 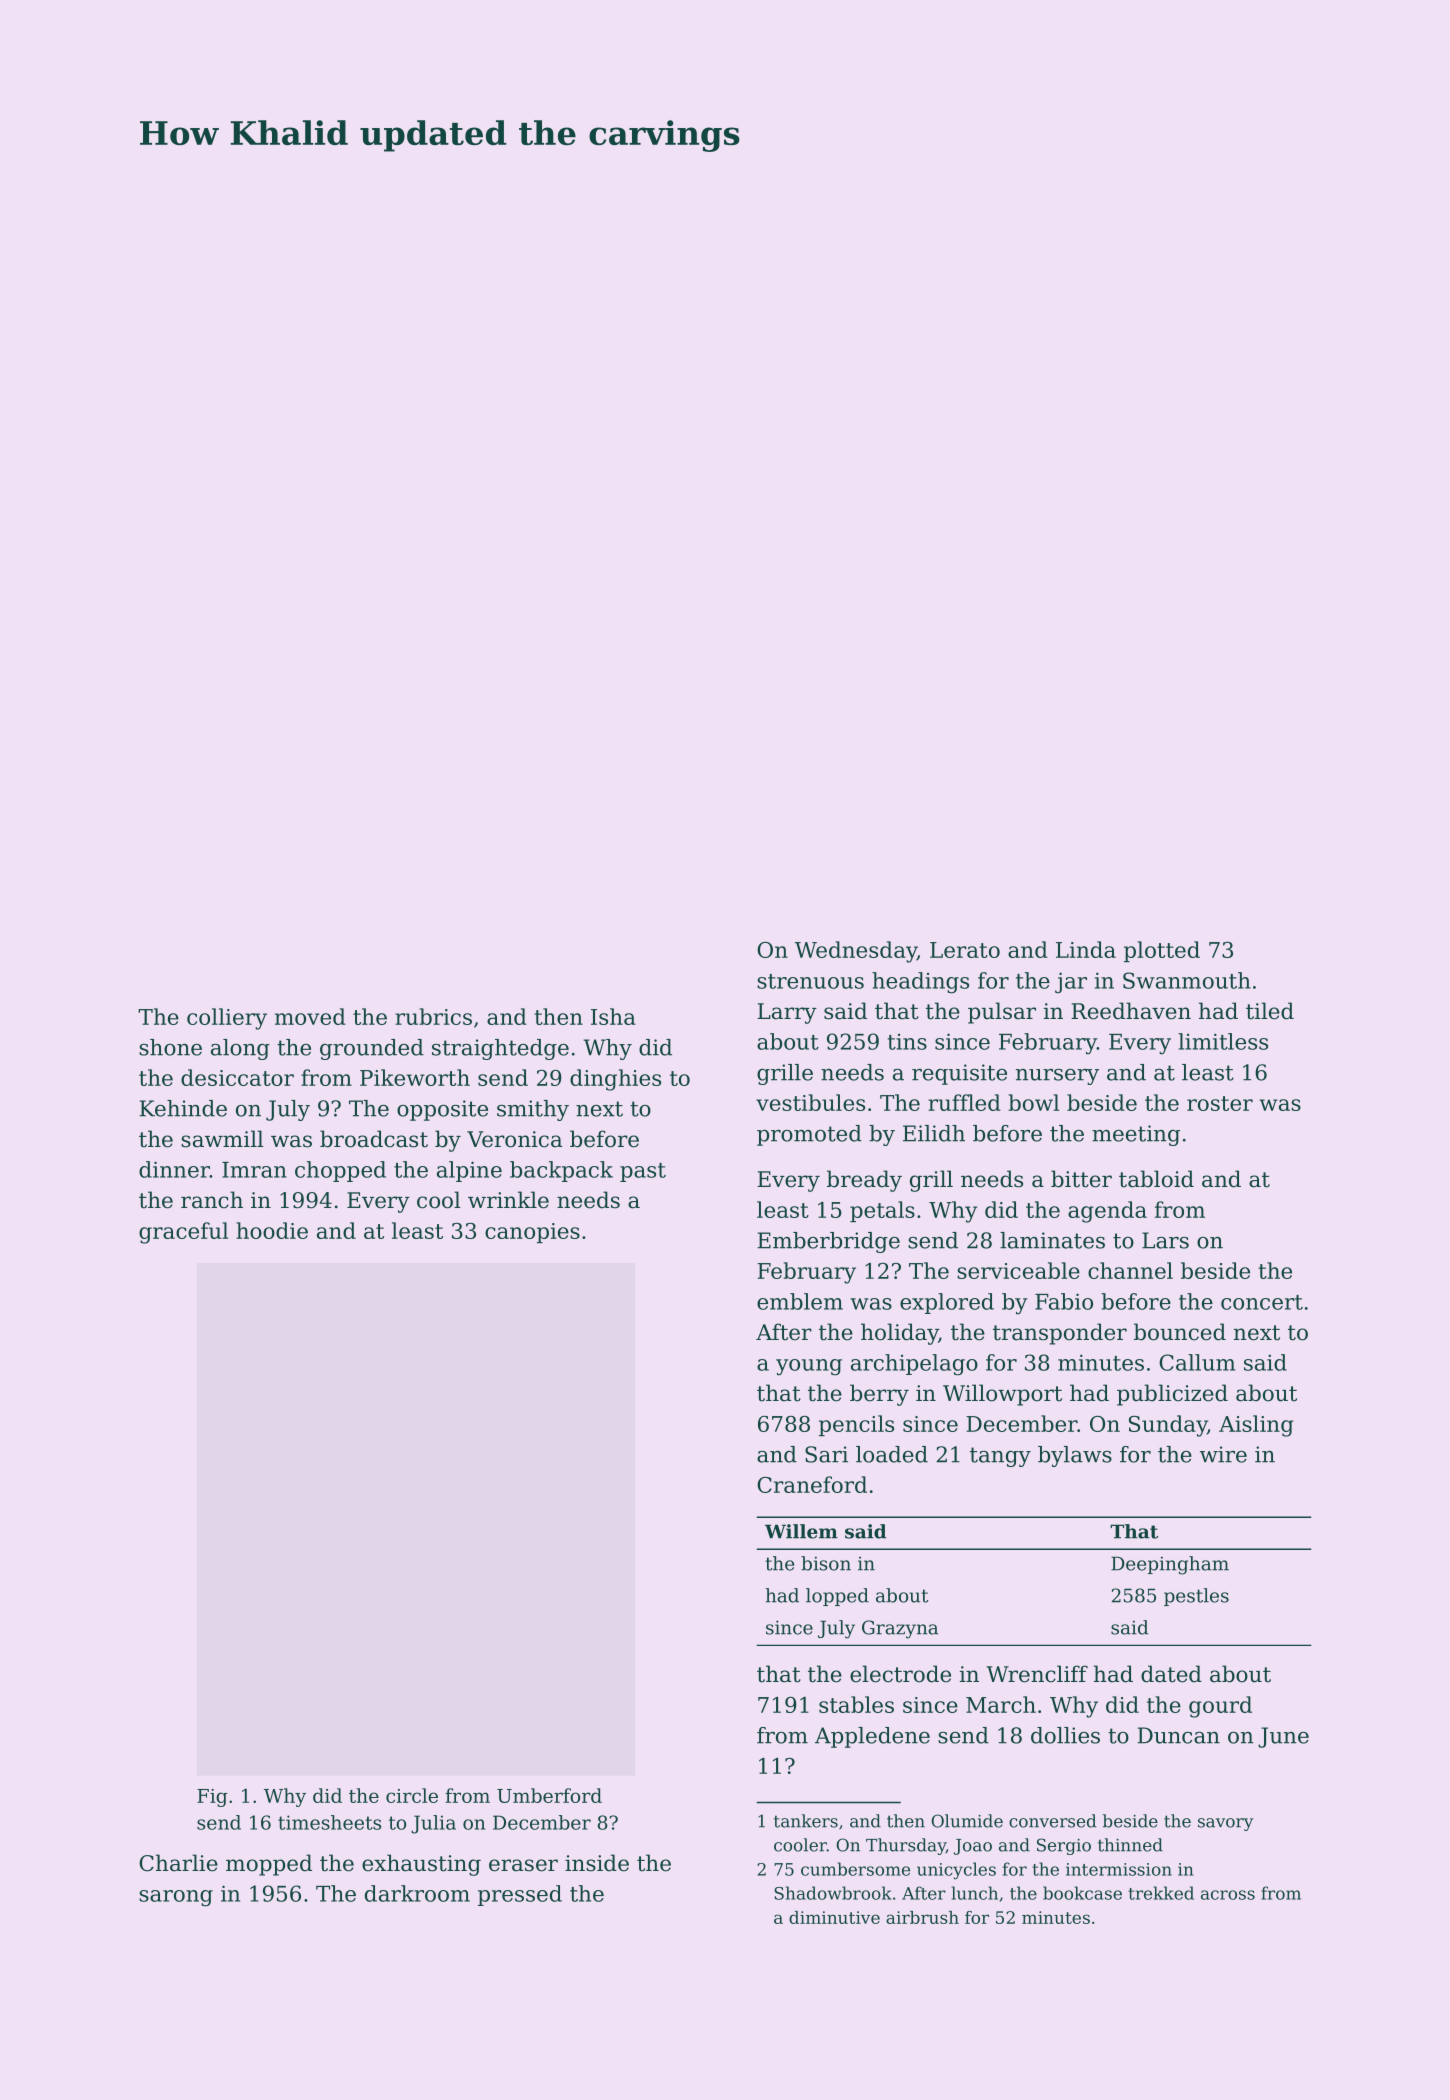 What do you see at coordinates (212, 1798) in the screenshot?
I see `Fig` at bounding box center [212, 1798].
